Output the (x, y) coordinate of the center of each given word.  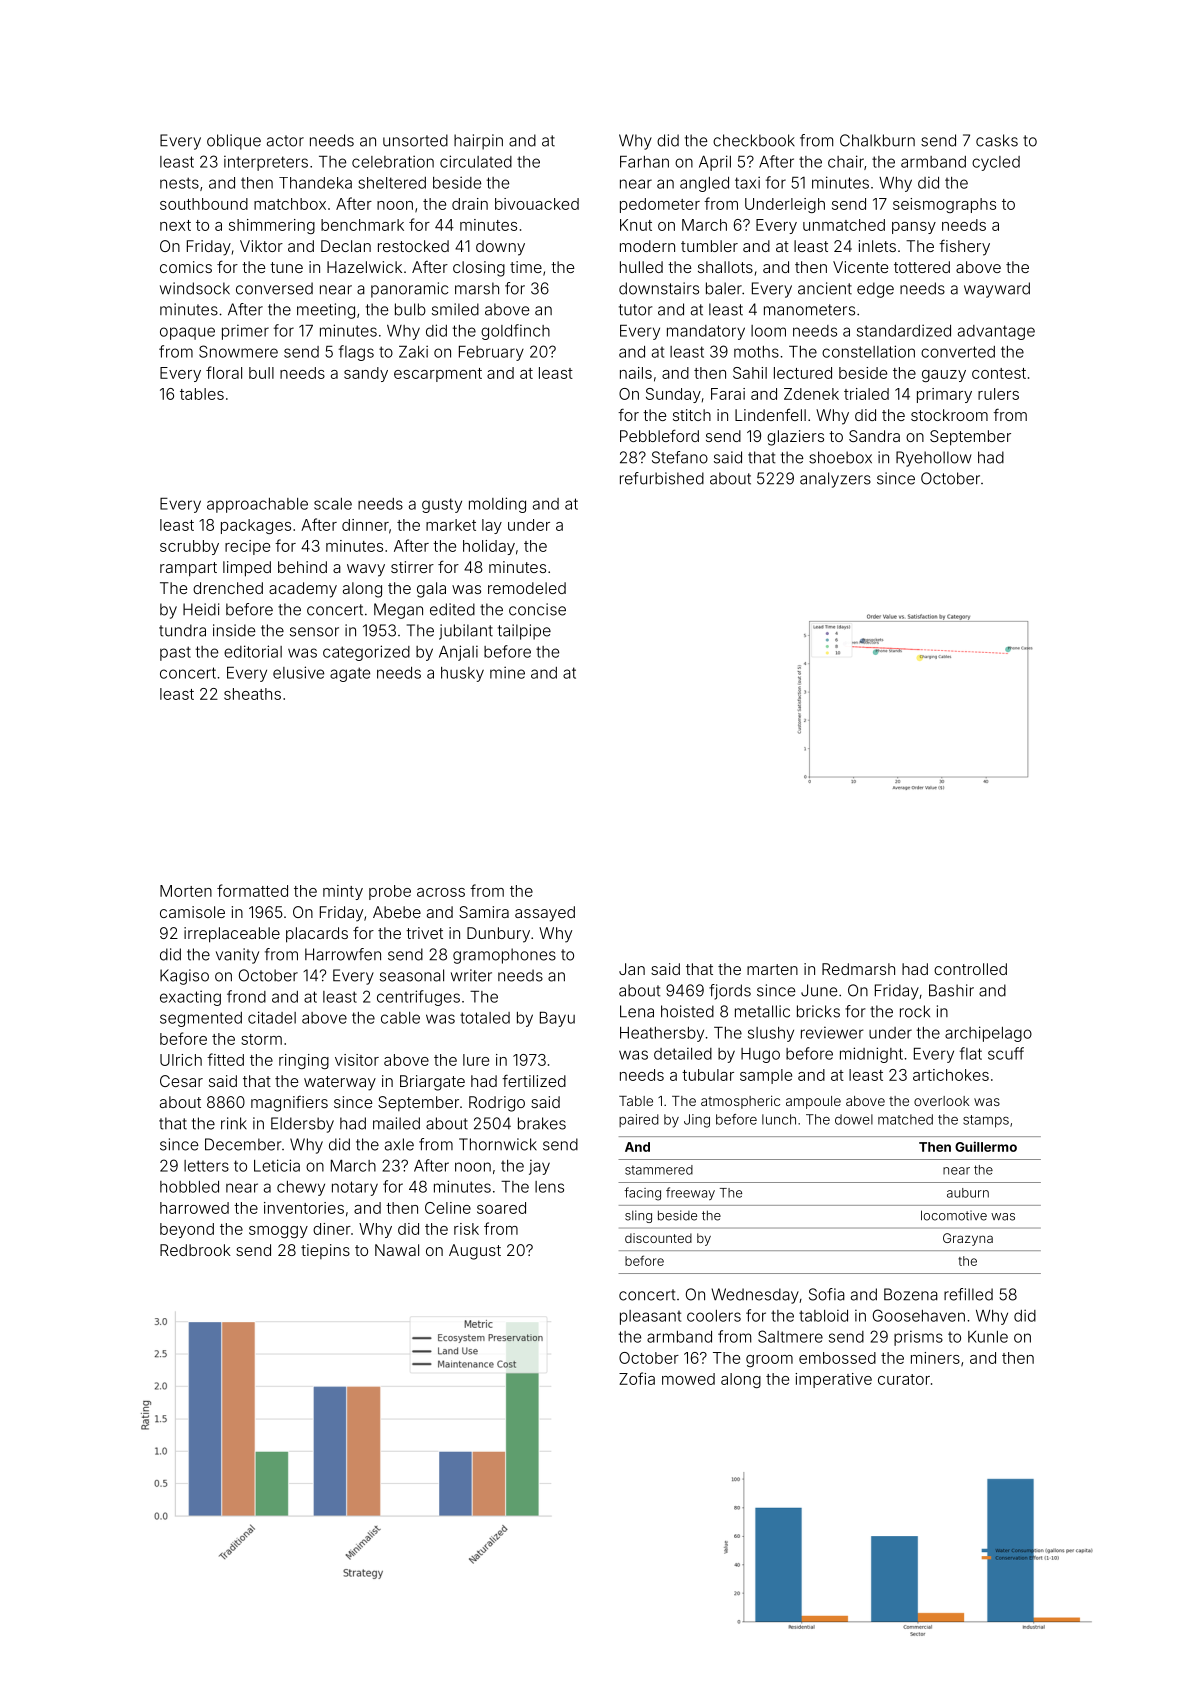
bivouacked (537, 204)
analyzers (835, 480)
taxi (747, 182)
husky (462, 674)
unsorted (415, 140)
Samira (484, 912)
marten (772, 969)
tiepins (325, 1251)
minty (343, 892)
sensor (314, 632)
